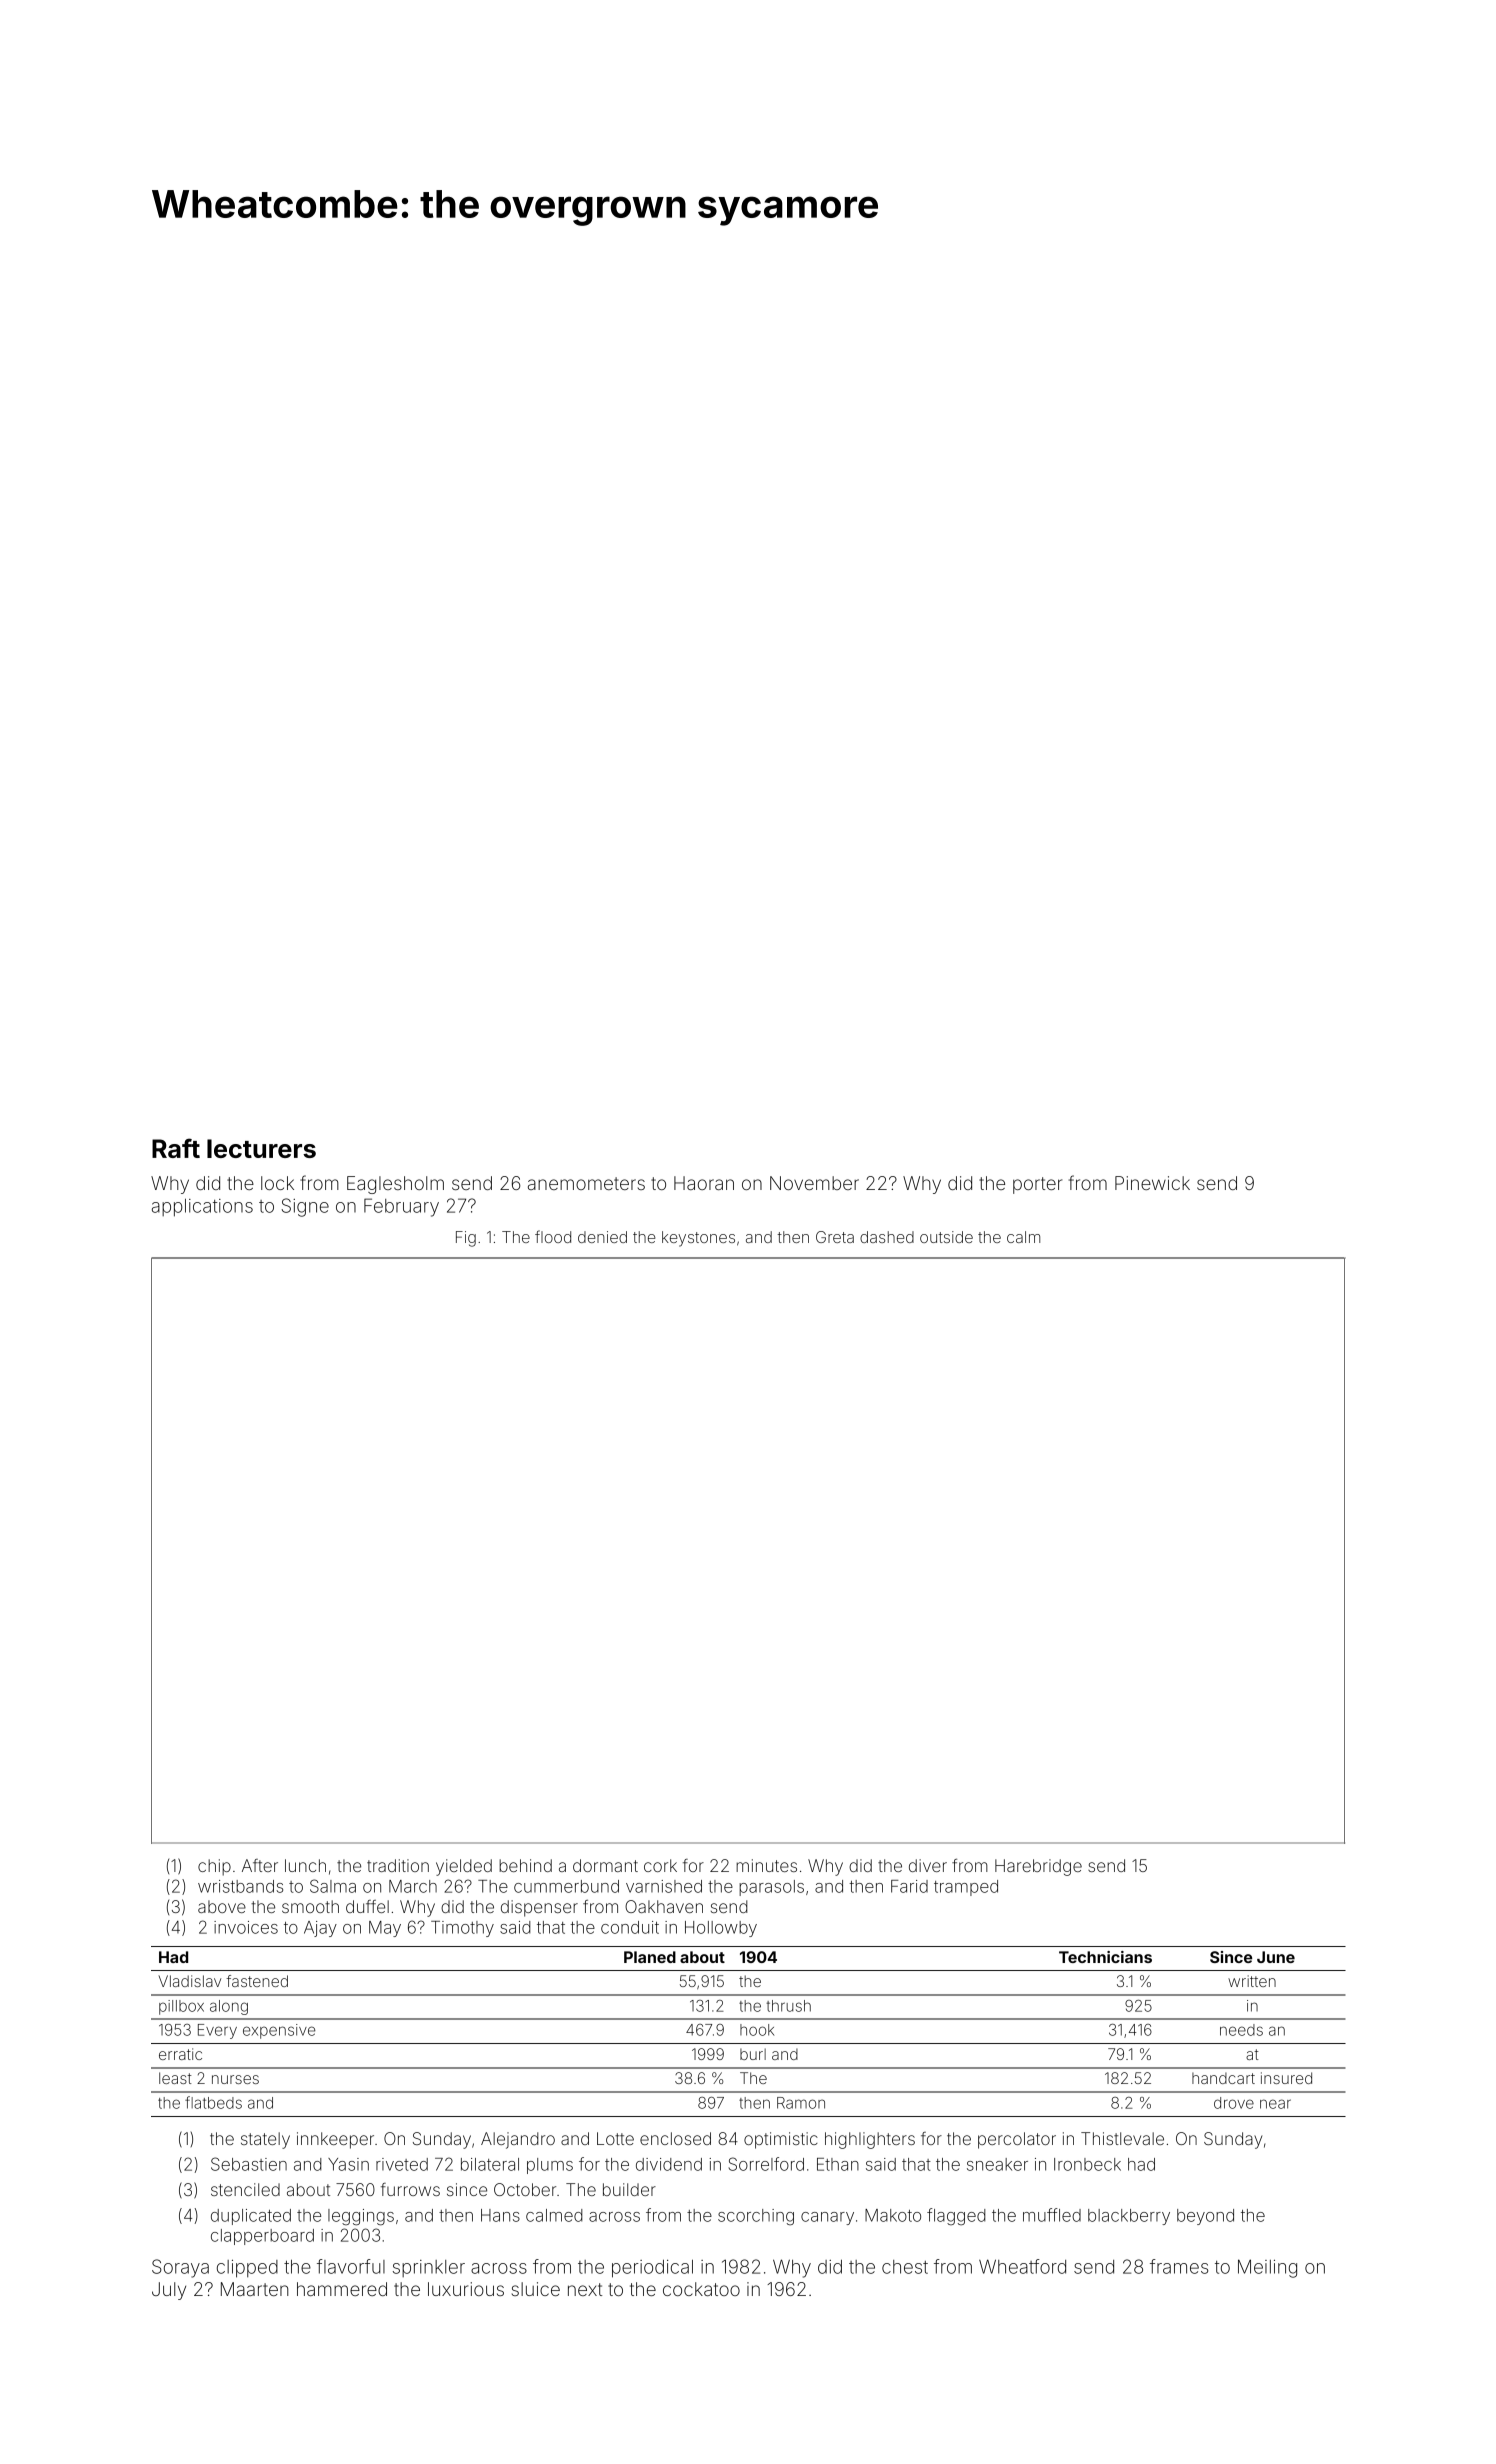  I want to click on Timothy, so click(462, 1929).
